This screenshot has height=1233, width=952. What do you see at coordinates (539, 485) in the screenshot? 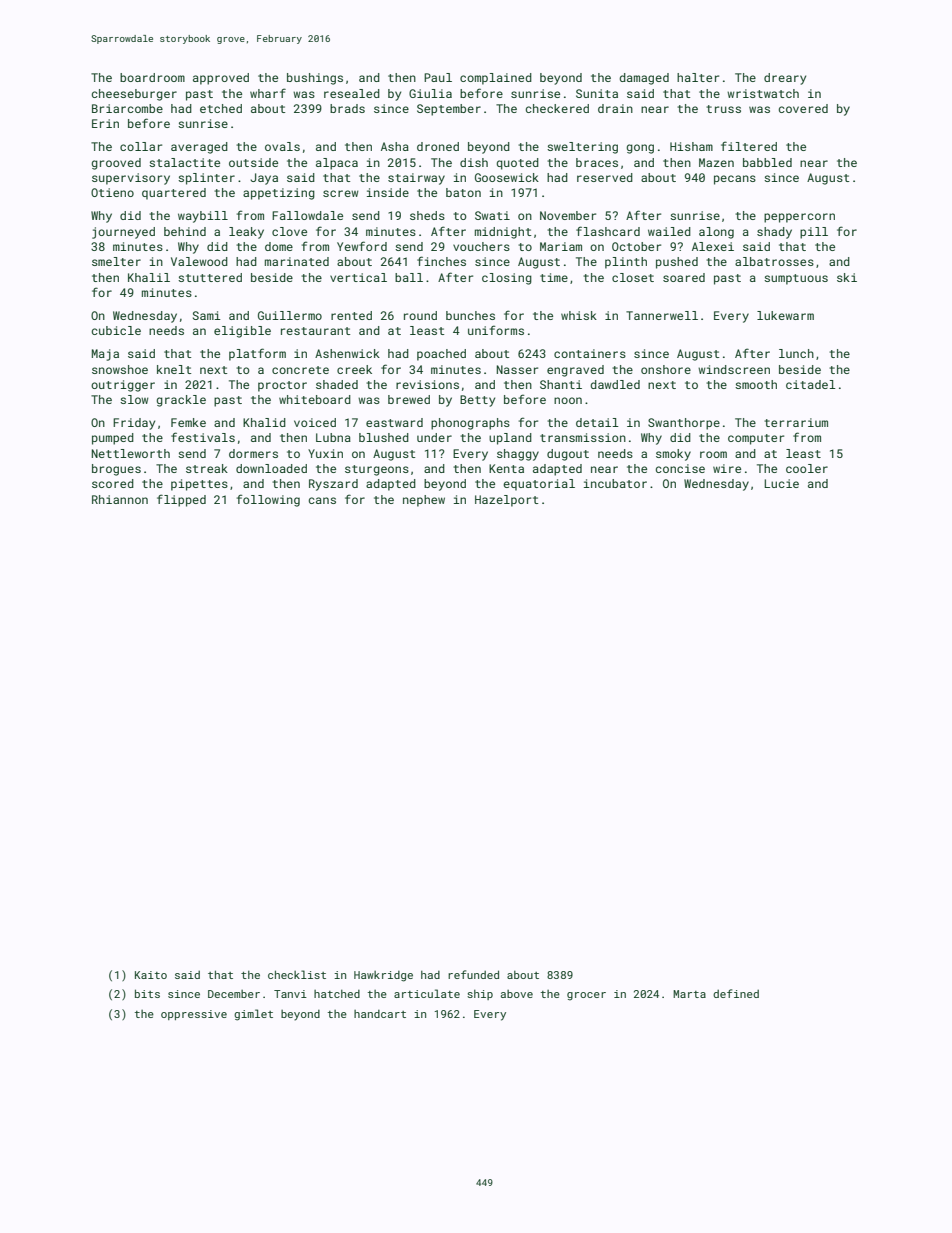
I see `equatorial` at bounding box center [539, 485].
